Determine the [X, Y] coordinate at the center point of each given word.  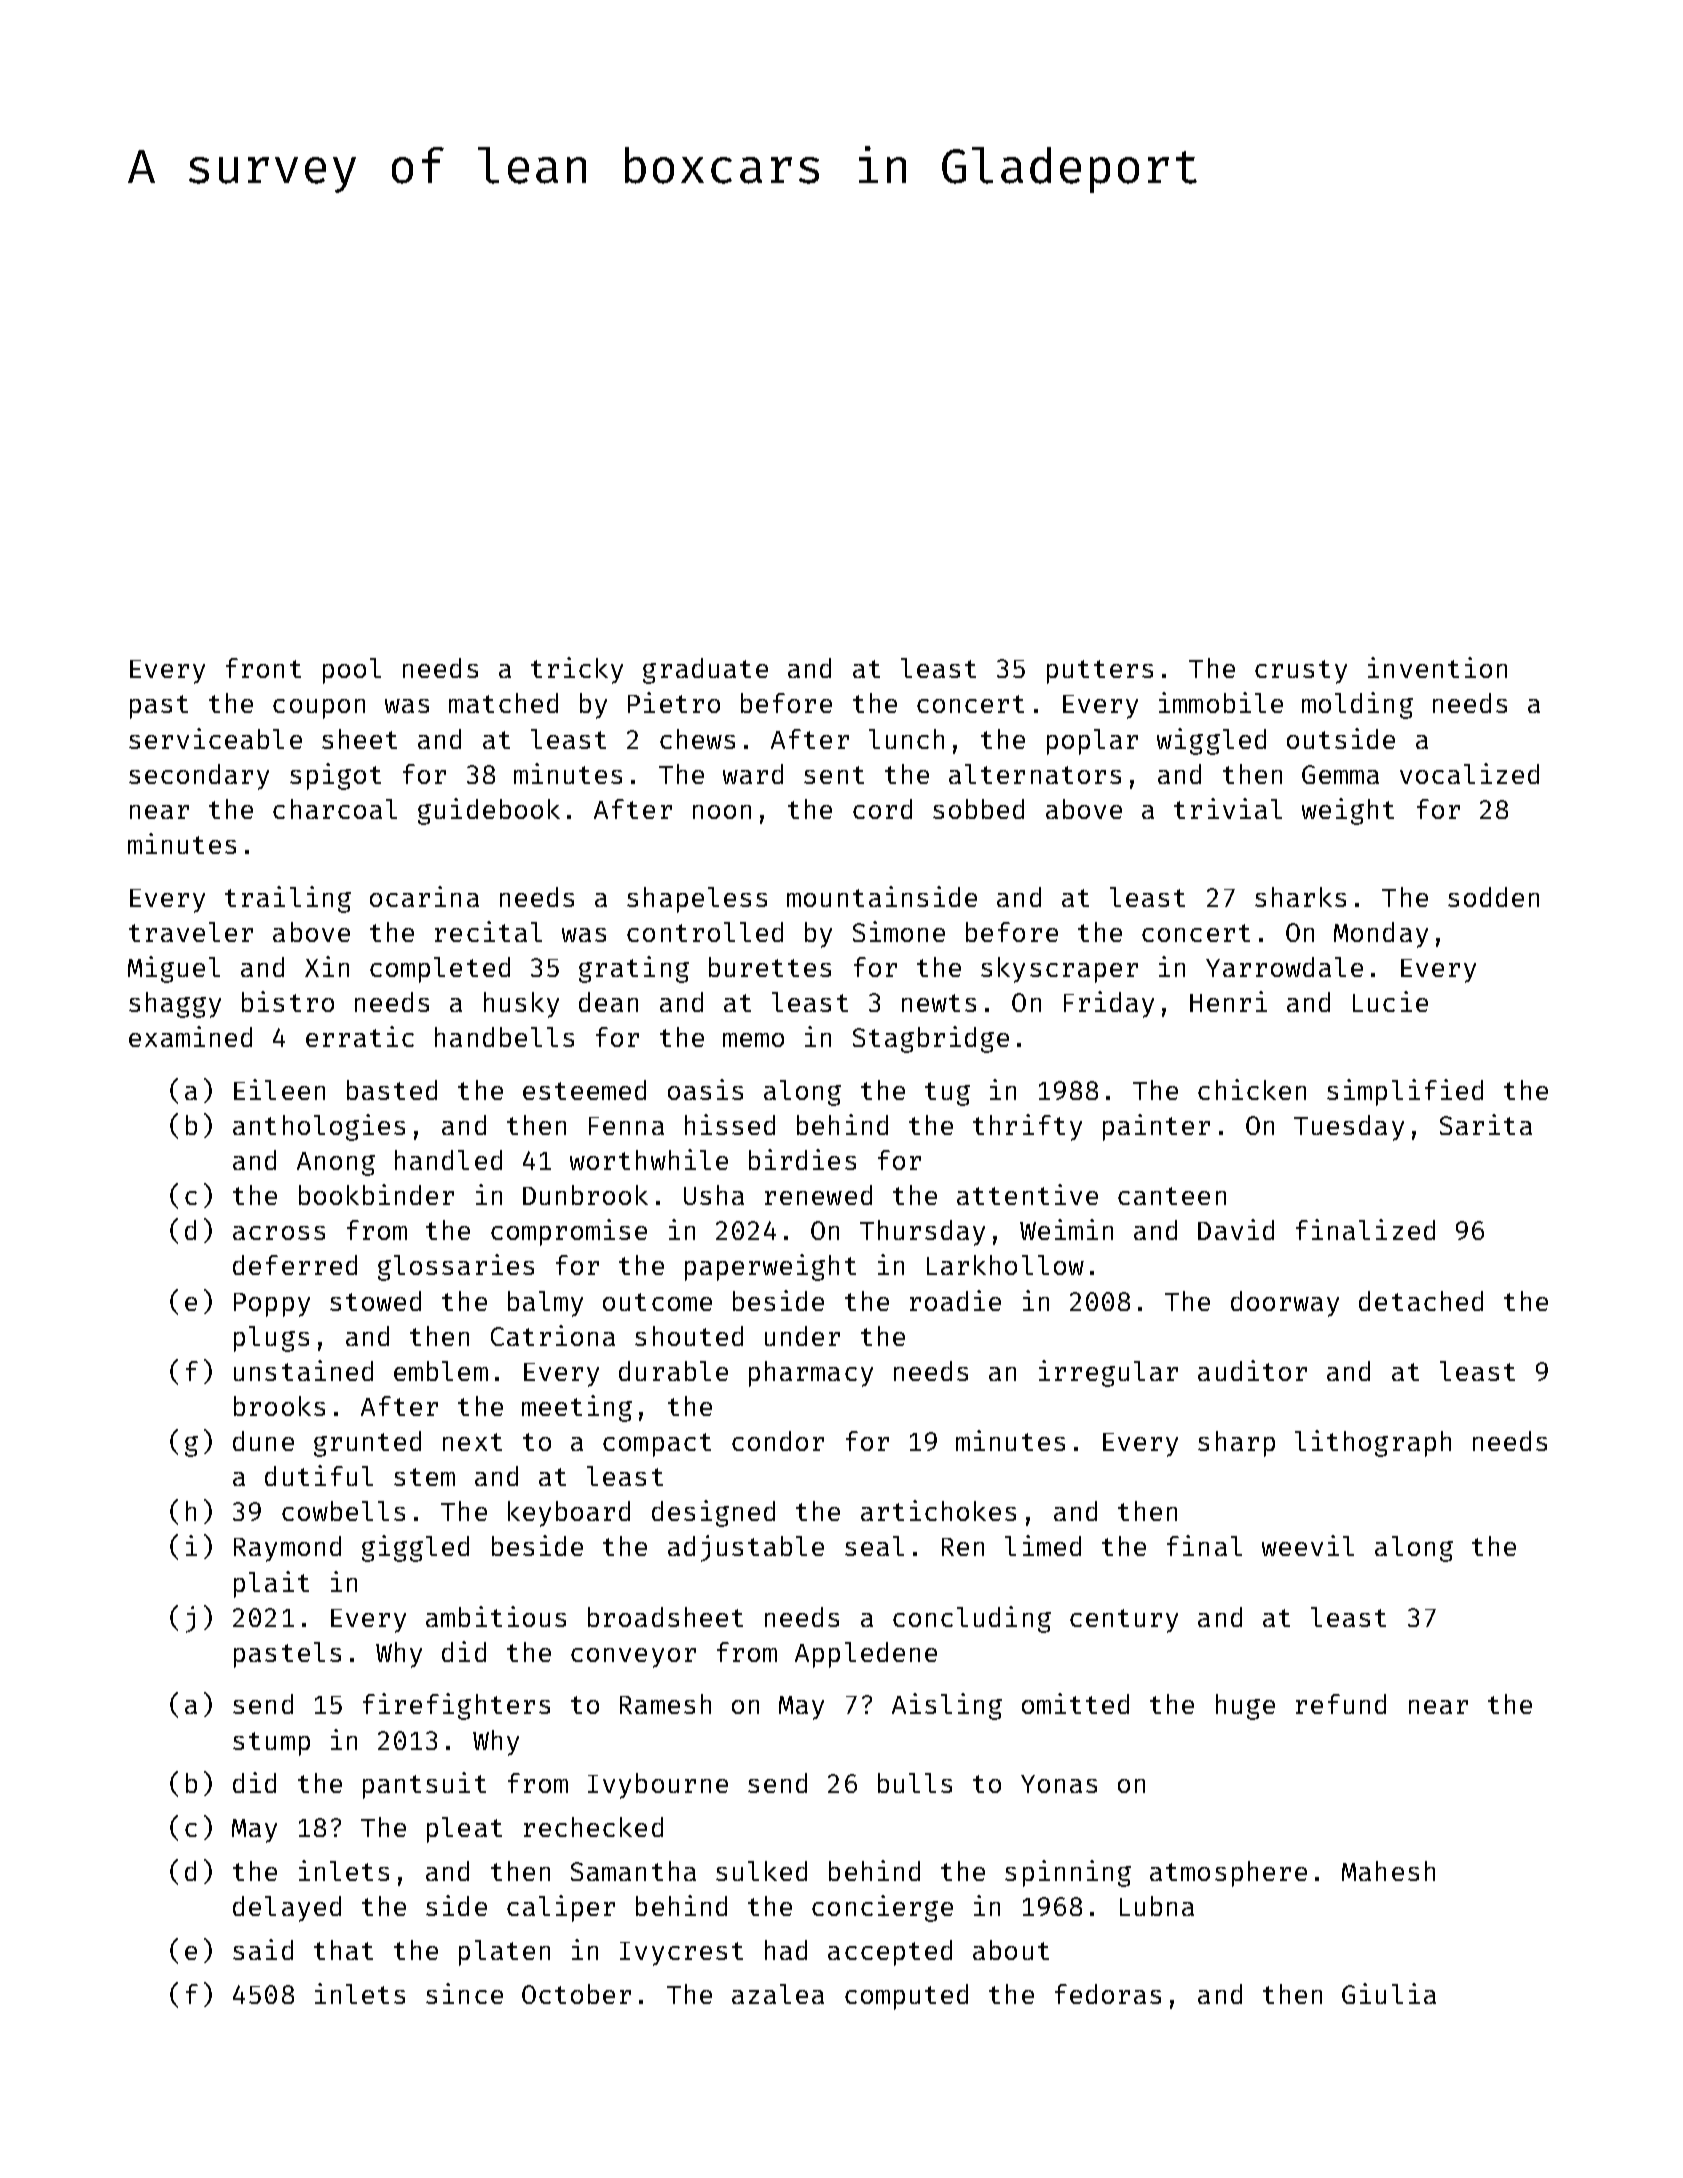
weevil [1308, 1545]
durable [673, 1371]
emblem [441, 1371]
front [263, 668]
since [464, 1993]
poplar [1092, 742]
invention [1437, 667]
